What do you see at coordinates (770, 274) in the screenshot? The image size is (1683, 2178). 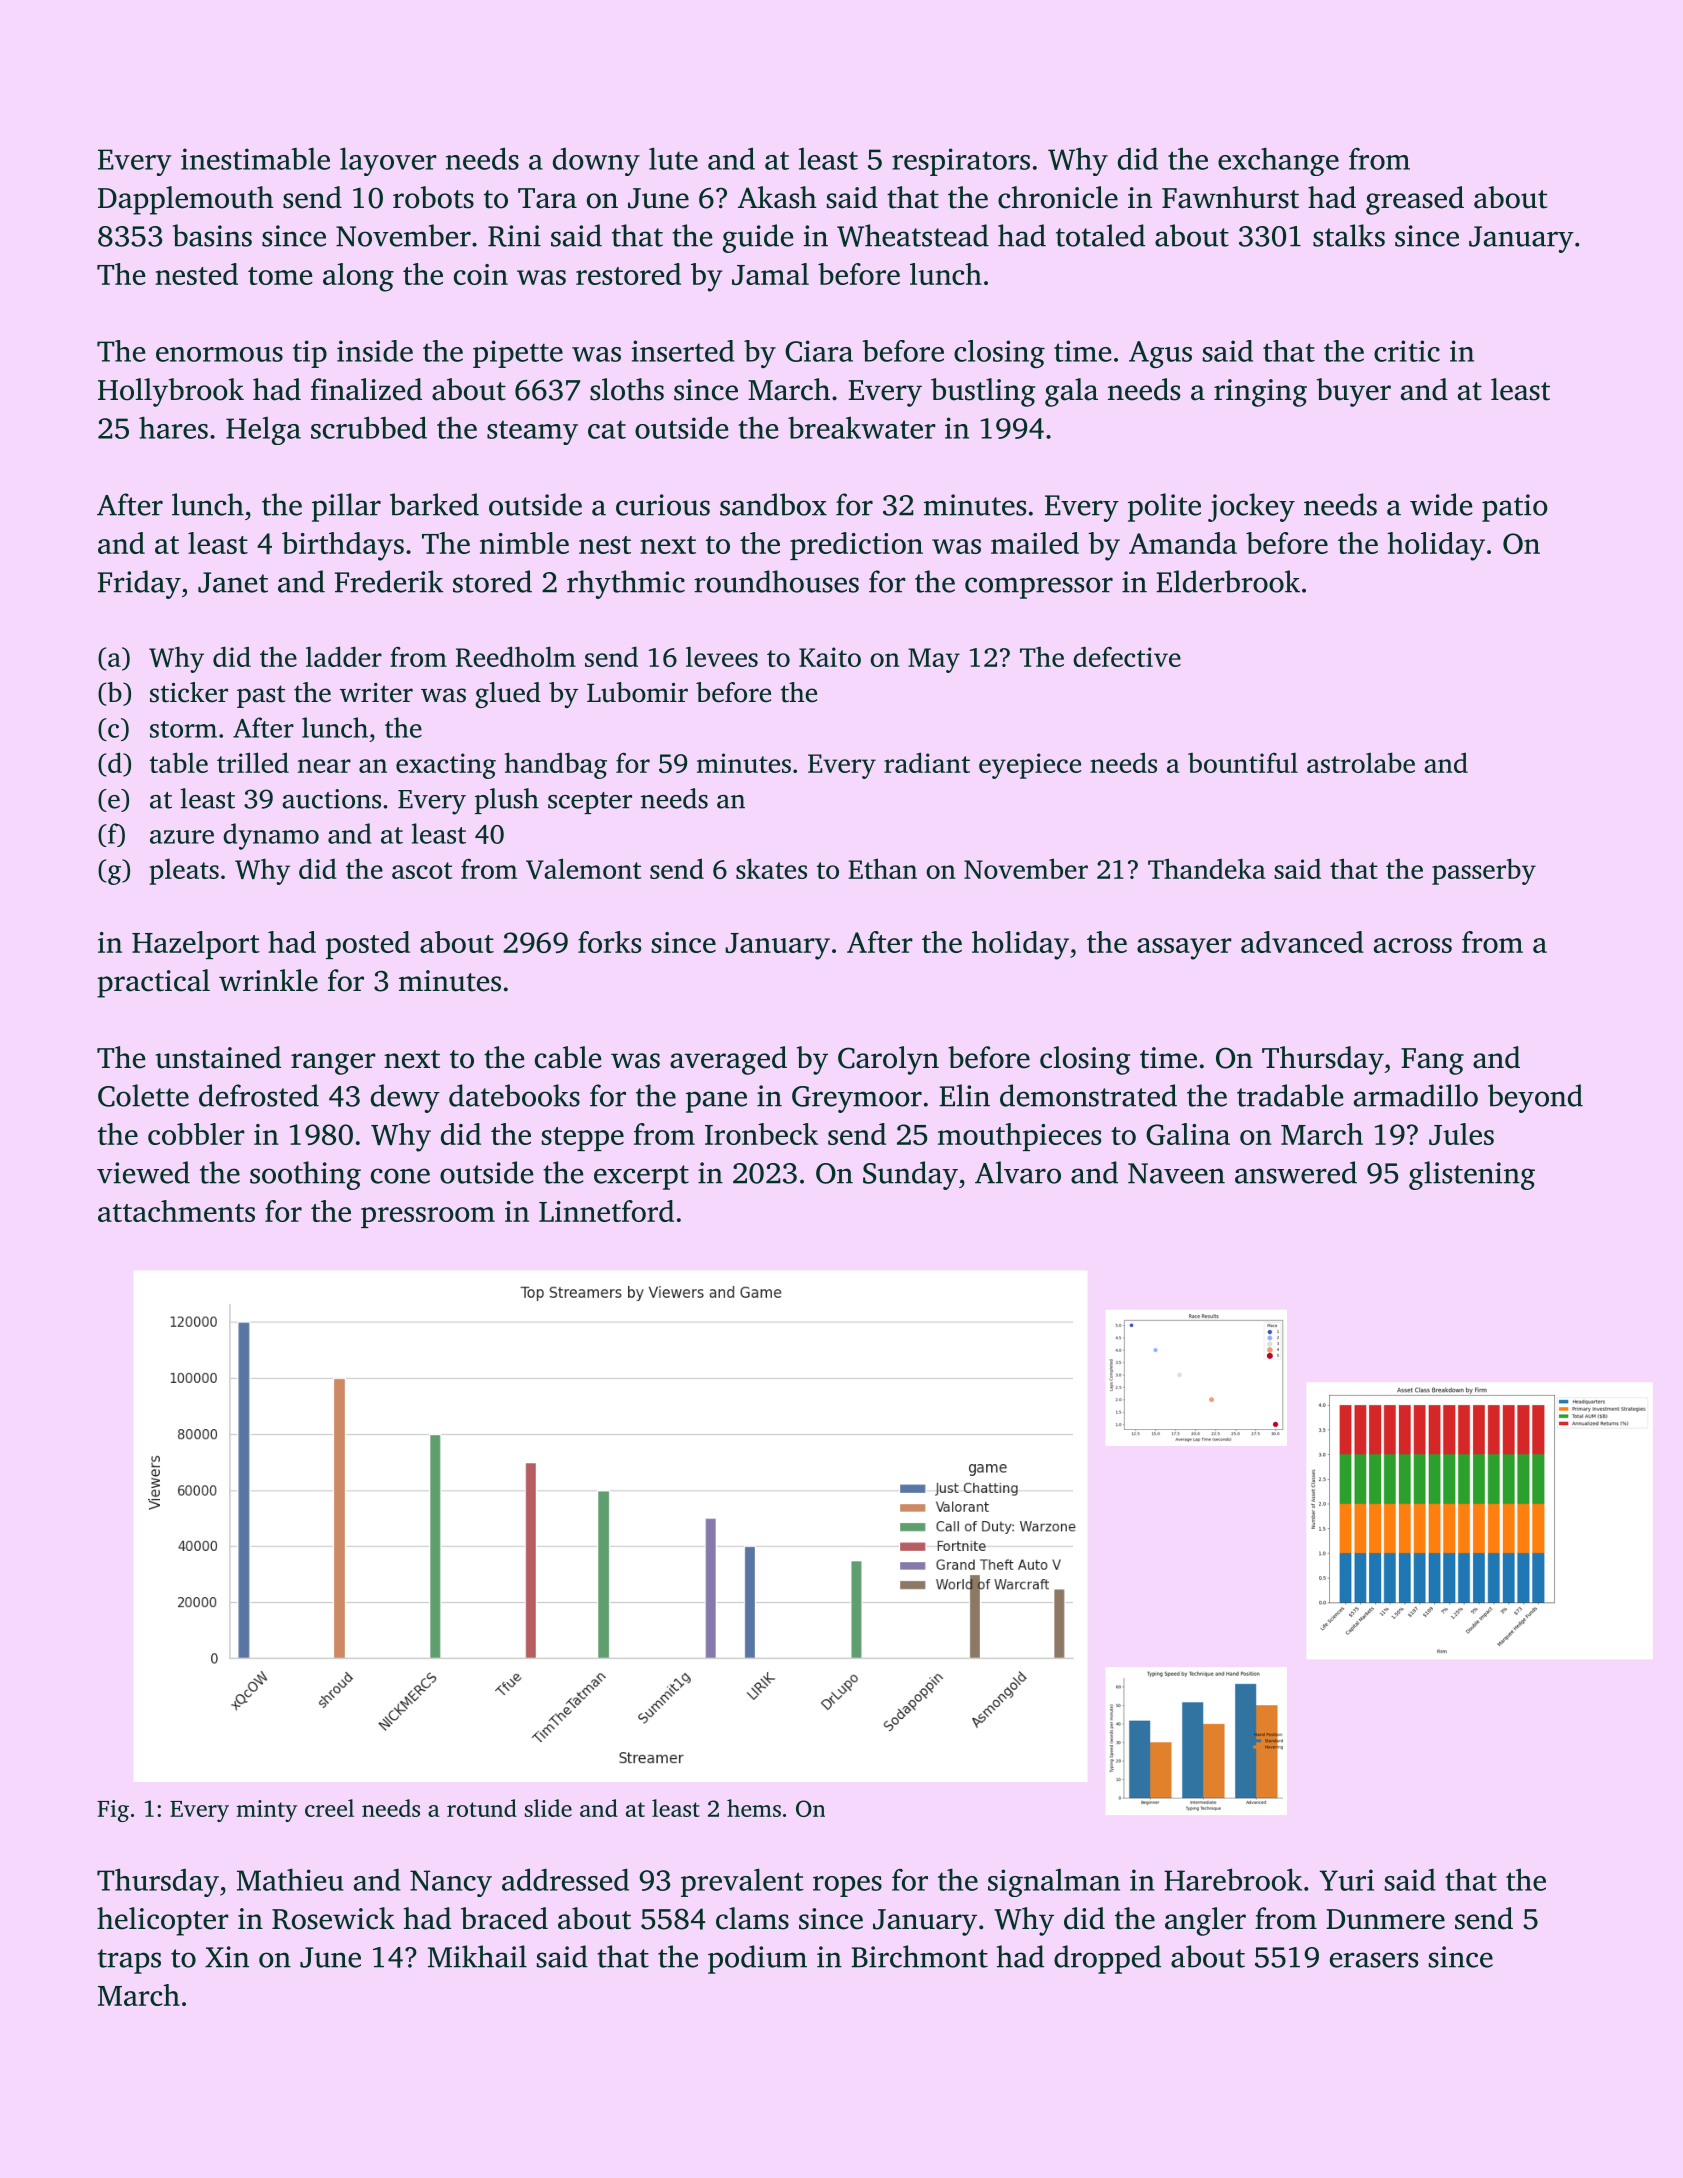 I see `Jamal` at bounding box center [770, 274].
